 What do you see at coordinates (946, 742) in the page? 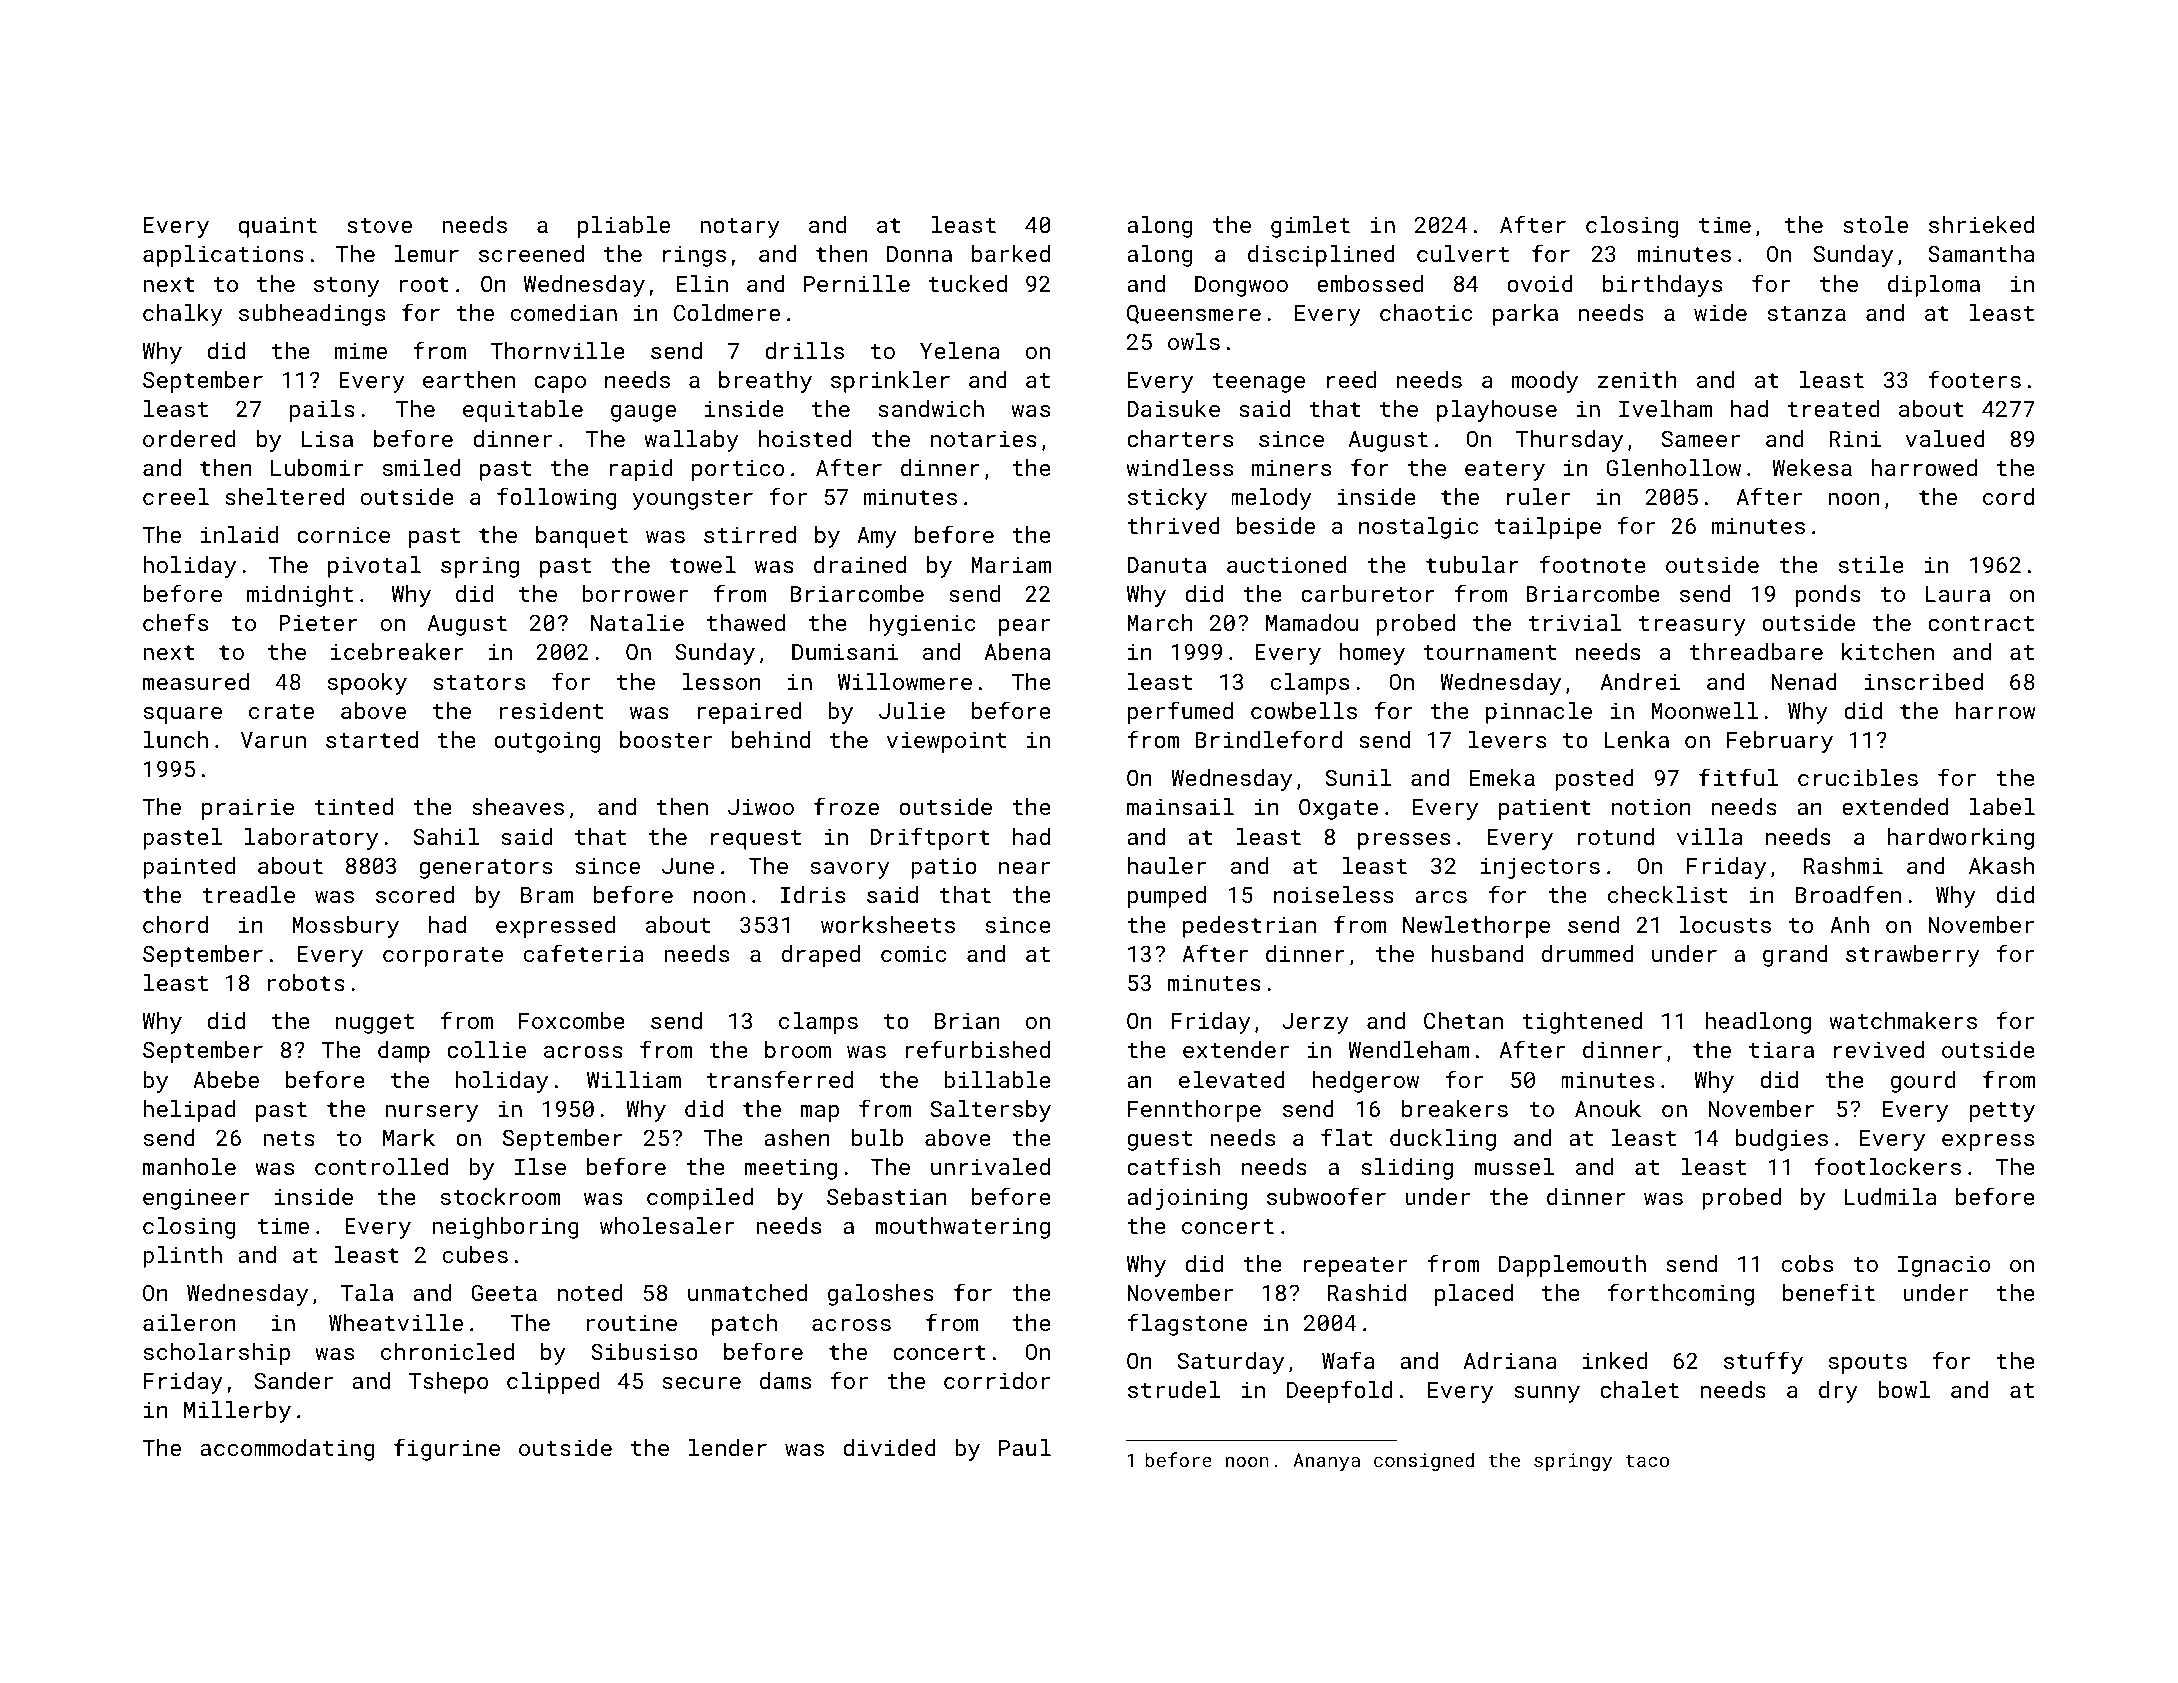
I see `viewpoint` at bounding box center [946, 742].
